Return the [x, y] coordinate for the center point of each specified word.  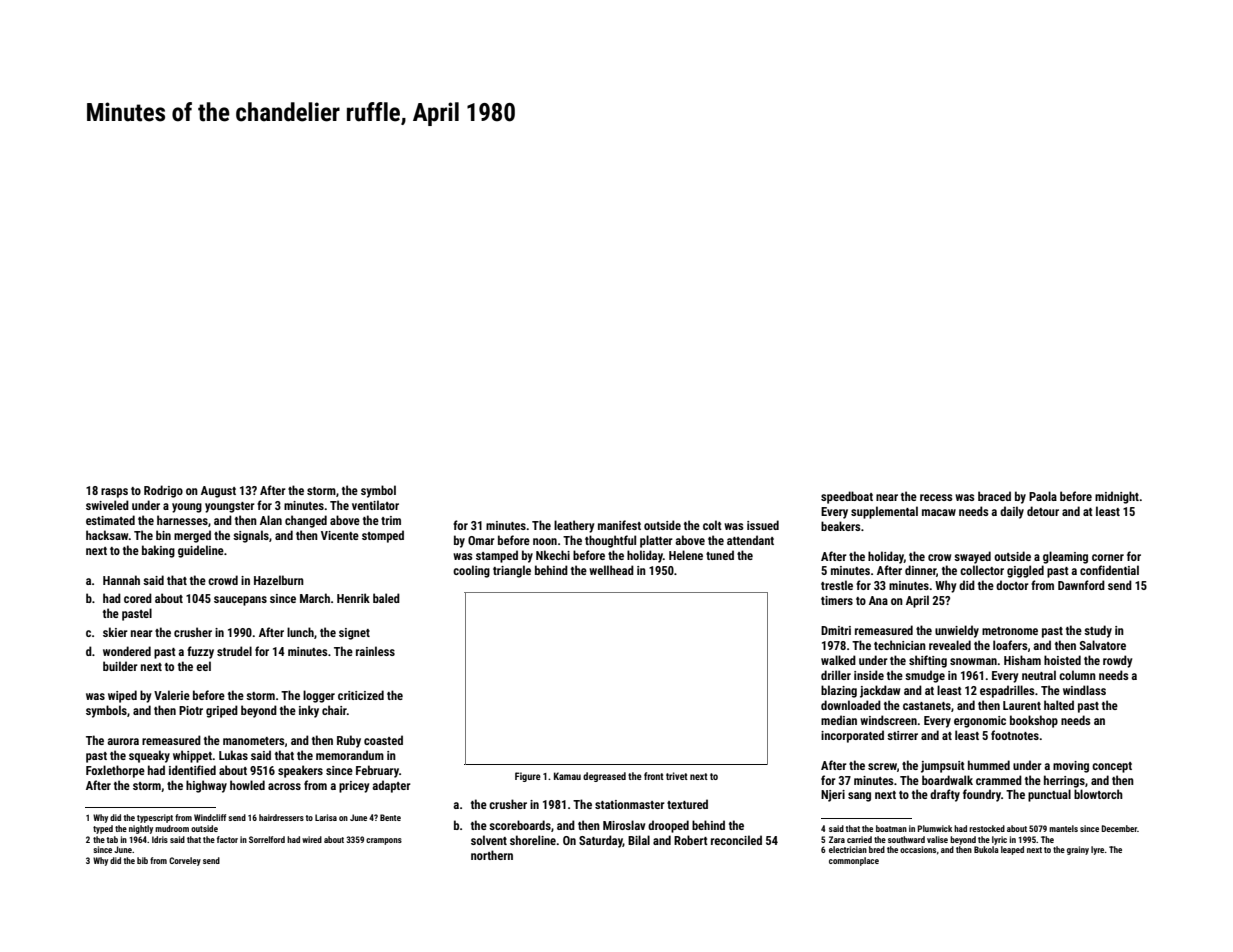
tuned [720, 555]
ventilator [375, 505]
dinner [920, 570]
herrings [1064, 781]
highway [206, 786]
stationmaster [630, 804]
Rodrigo [163, 491]
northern [492, 855]
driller [836, 675]
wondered [127, 651]
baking [158, 551]
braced [994, 496]
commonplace [854, 861]
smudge [925, 676]
